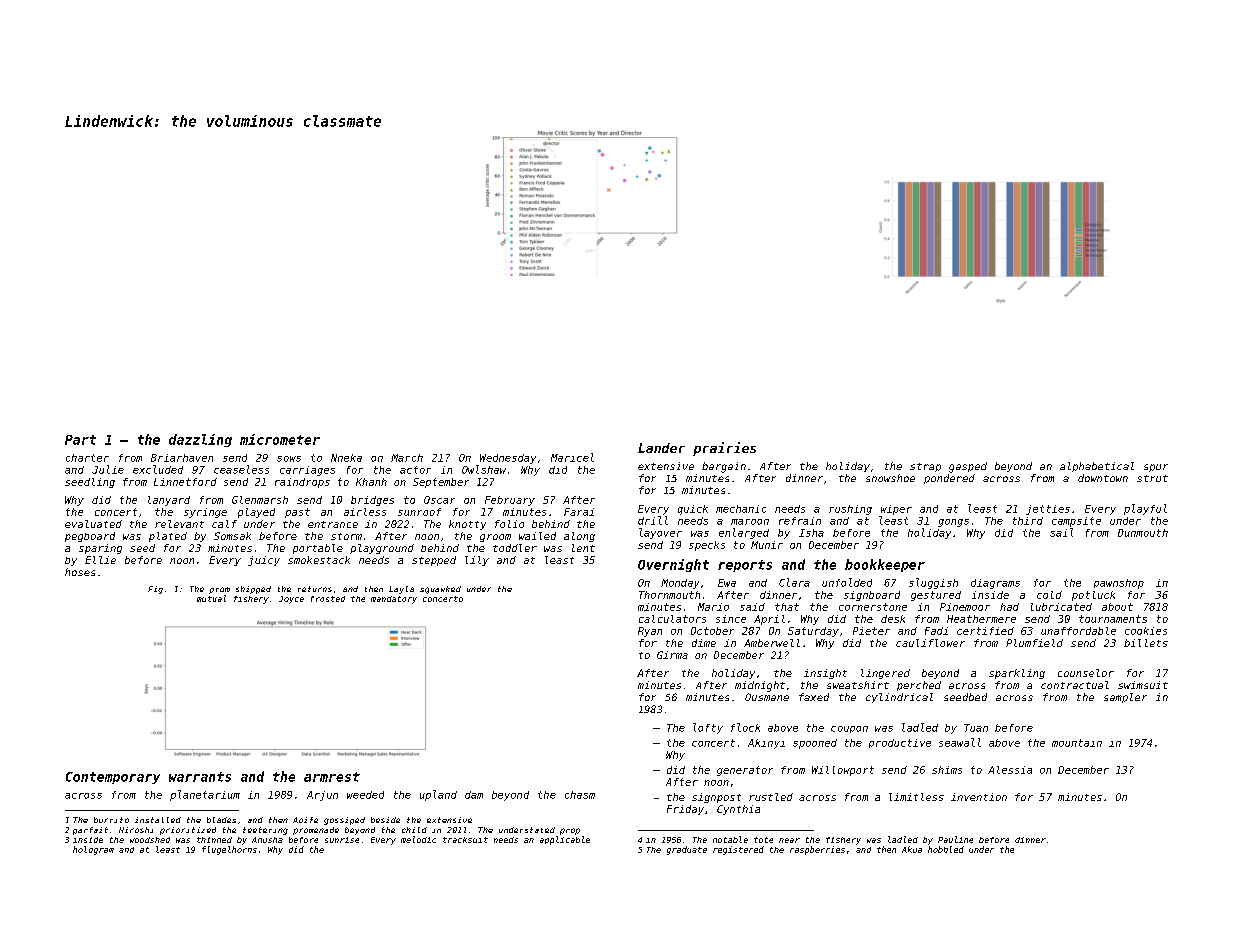 The image size is (1233, 952). I want to click on pawnshop, so click(1119, 584).
